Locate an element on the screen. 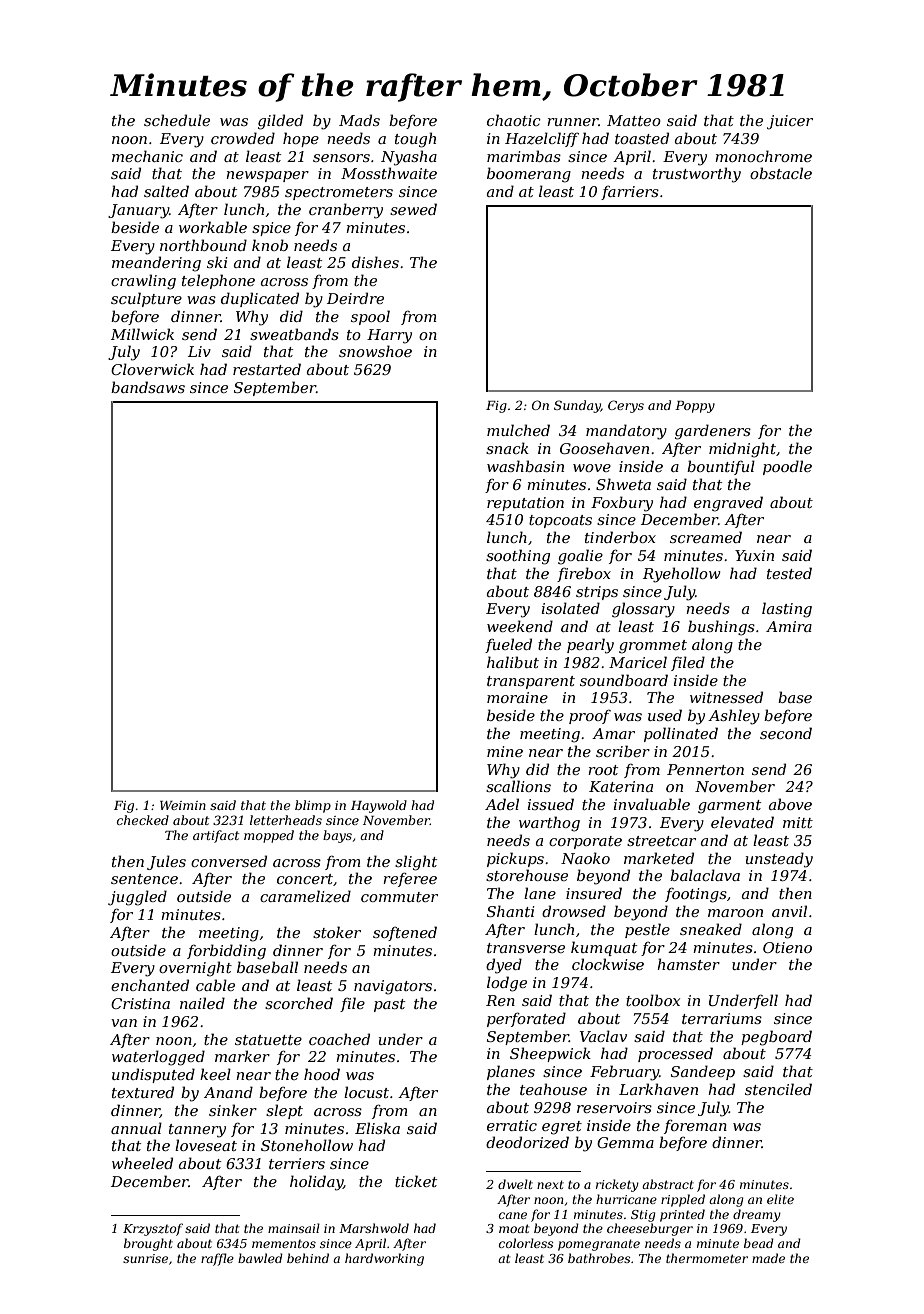  bandsaws is located at coordinates (148, 387).
